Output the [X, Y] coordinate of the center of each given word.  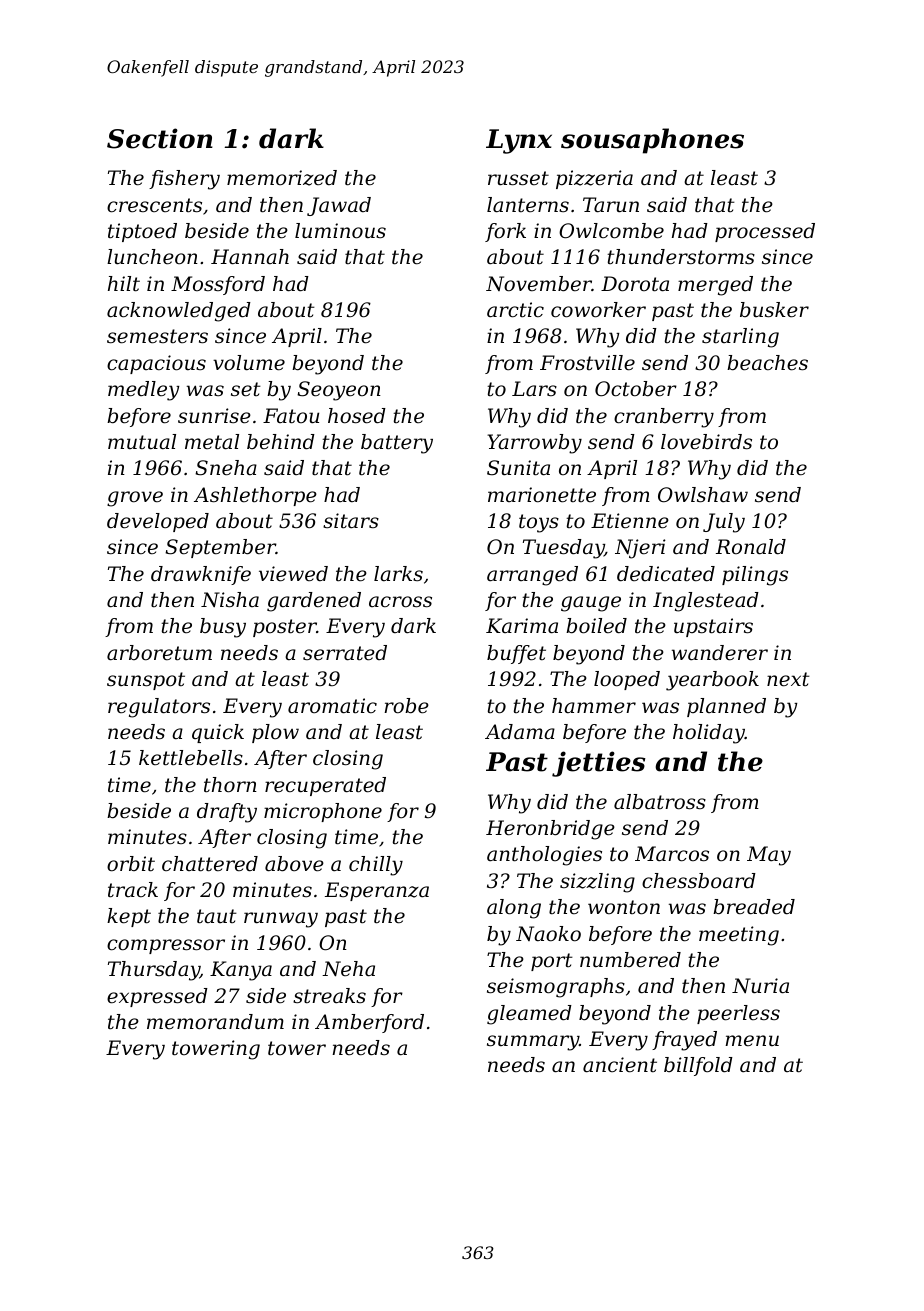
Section [160, 138]
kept [129, 917]
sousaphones [652, 141]
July [724, 523]
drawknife [201, 575]
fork [505, 232]
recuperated [325, 786]
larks [398, 573]
